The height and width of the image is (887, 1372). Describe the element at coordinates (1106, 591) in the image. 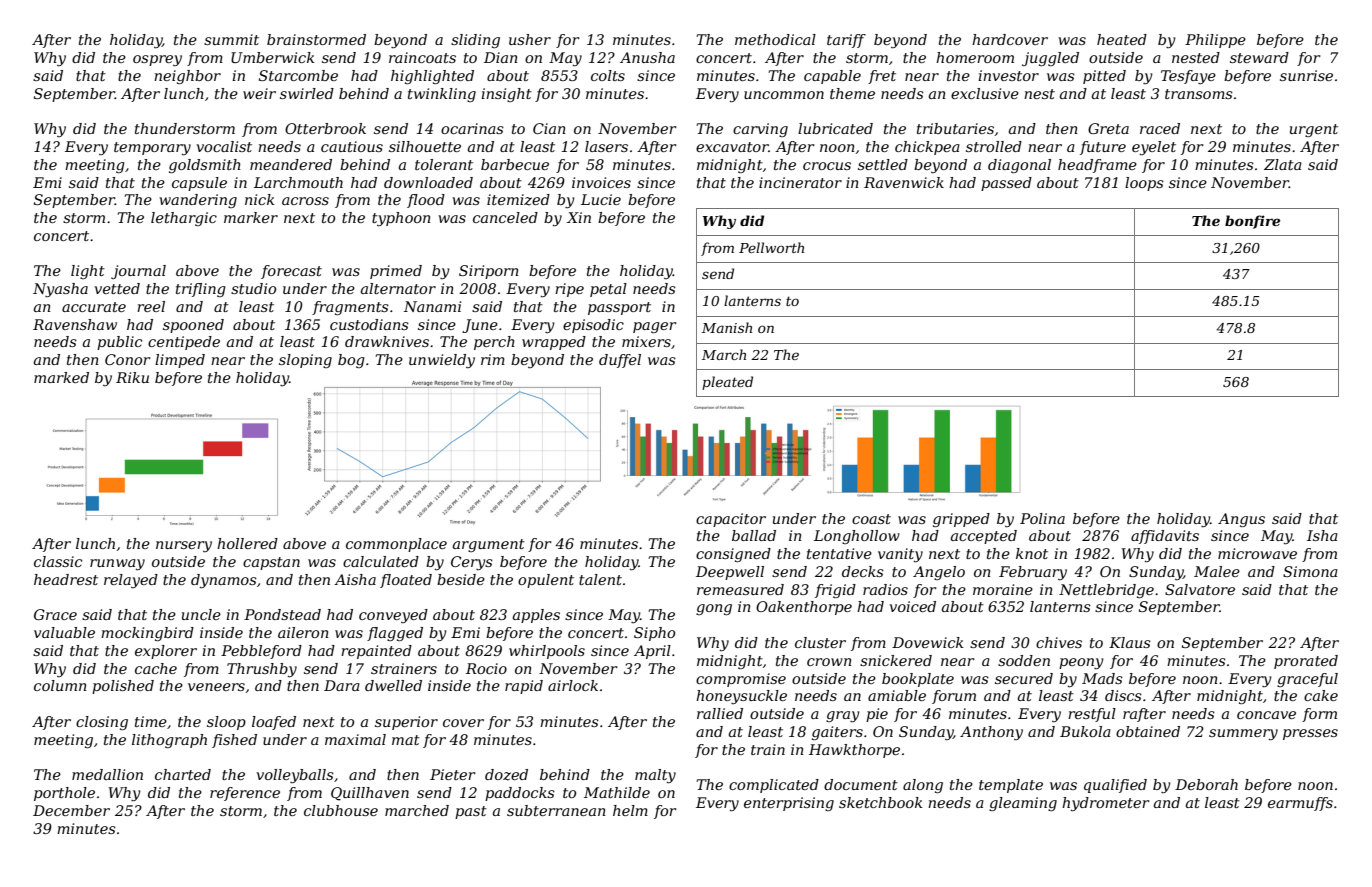

I see `Nettlebridge` at that location.
